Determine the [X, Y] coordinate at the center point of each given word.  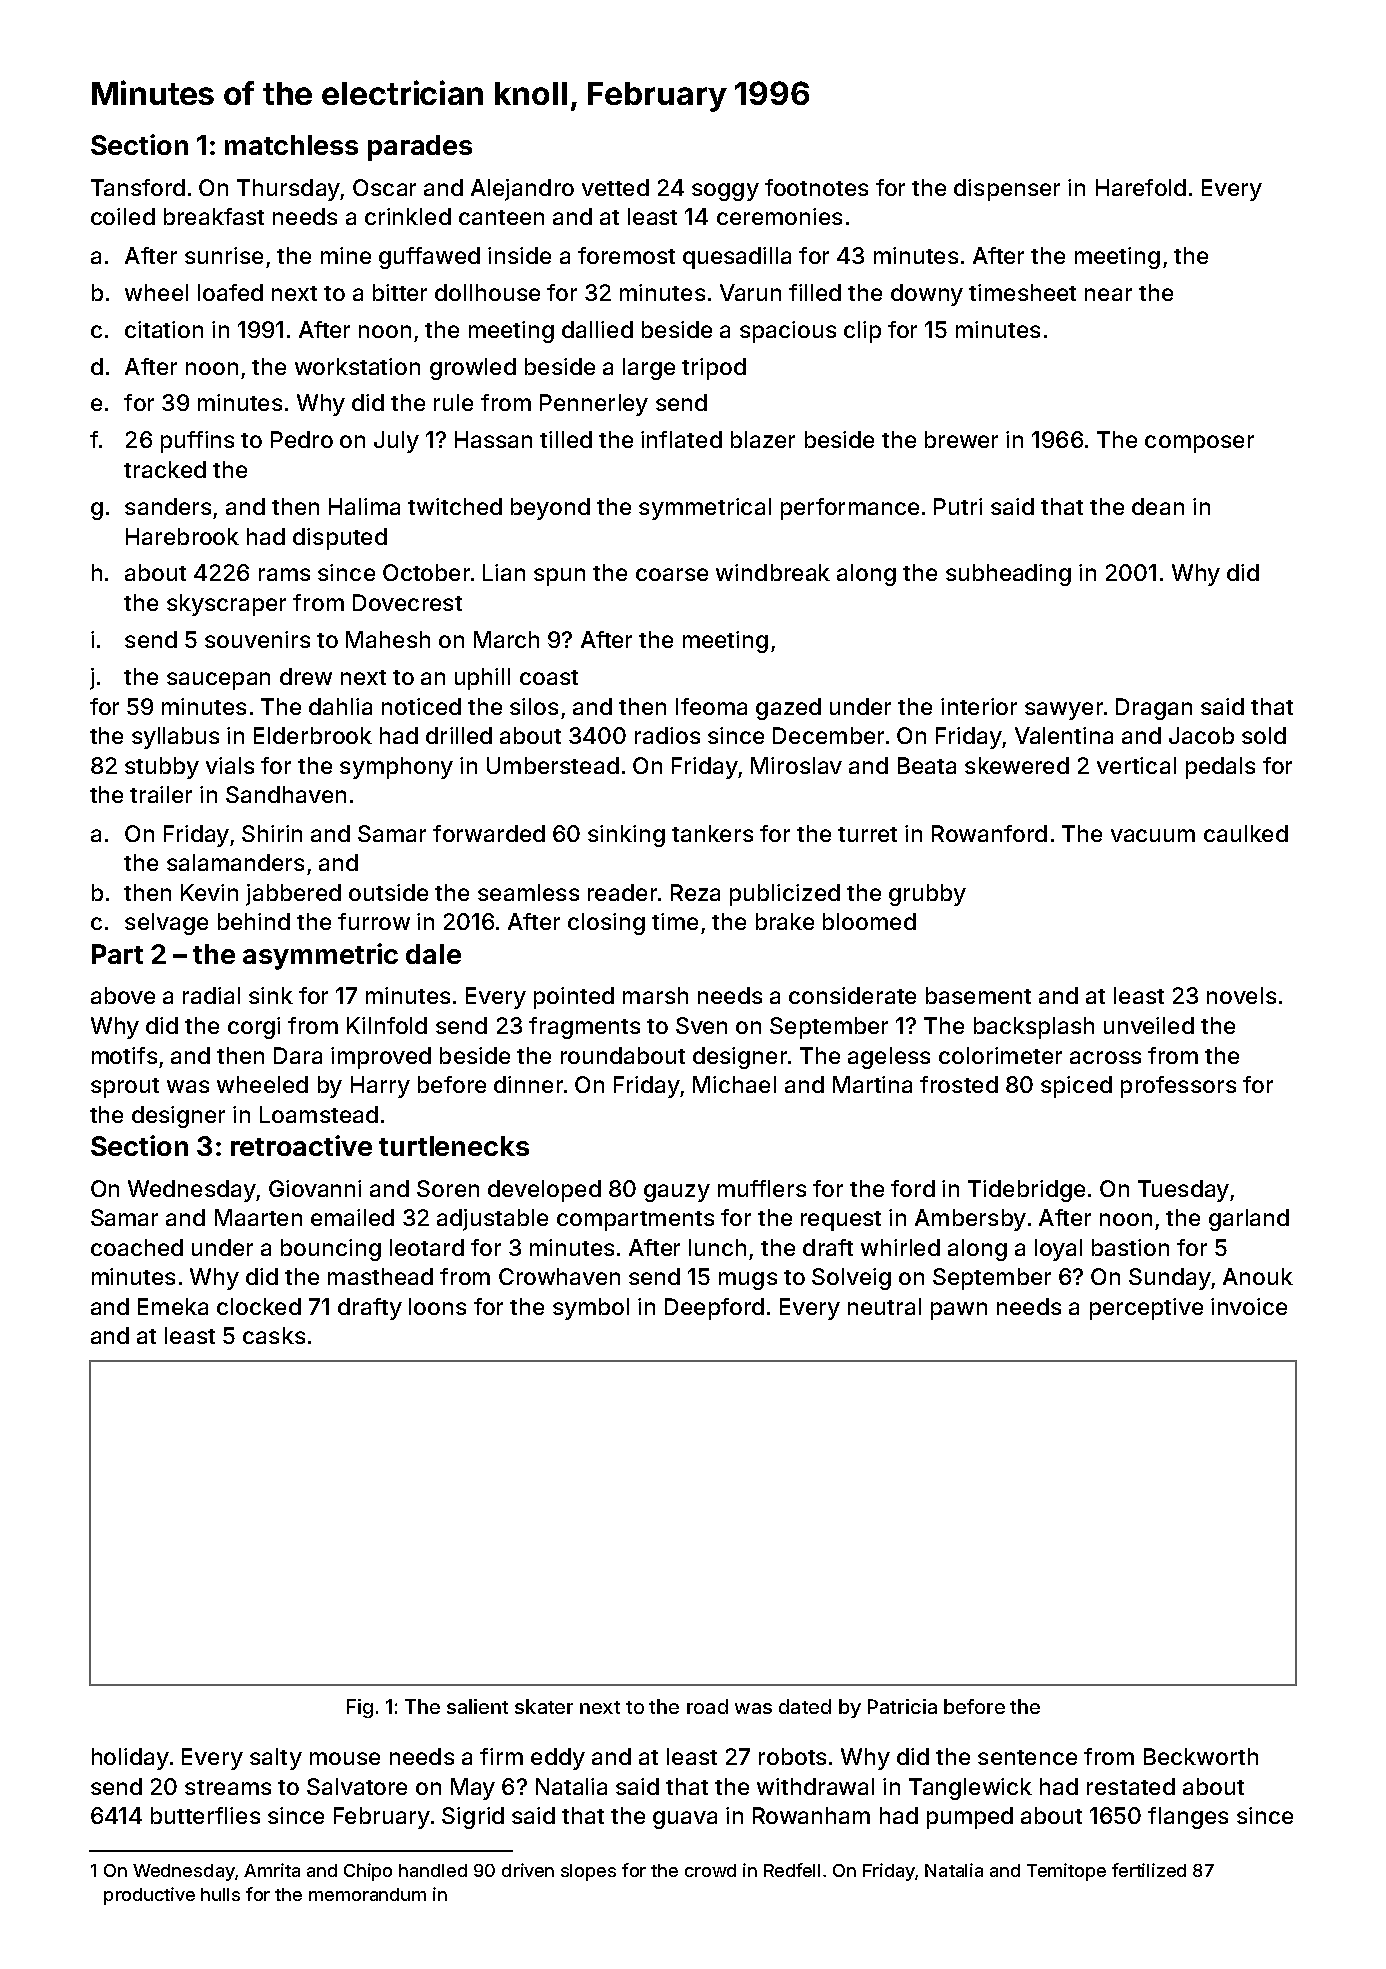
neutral [884, 1306]
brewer [961, 439]
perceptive [1146, 1309]
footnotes [816, 187]
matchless [291, 145]
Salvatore [357, 1786]
